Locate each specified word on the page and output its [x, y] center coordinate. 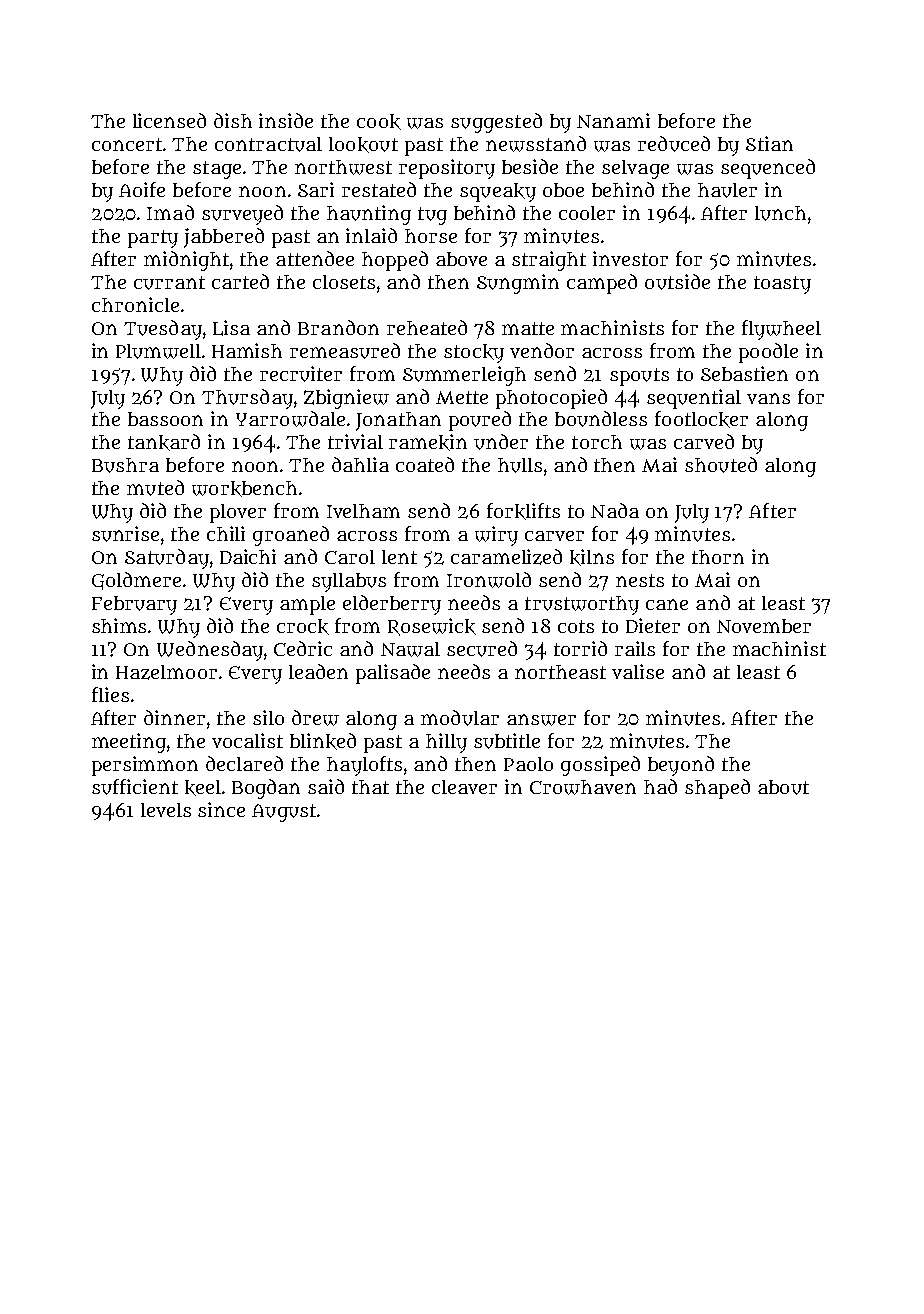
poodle [768, 353]
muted [155, 488]
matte [528, 328]
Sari [316, 189]
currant [169, 283]
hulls [520, 465]
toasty [782, 285]
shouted [721, 465]
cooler [587, 213]
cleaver [464, 787]
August [284, 813]
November [764, 626]
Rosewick [432, 627]
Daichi [248, 556]
